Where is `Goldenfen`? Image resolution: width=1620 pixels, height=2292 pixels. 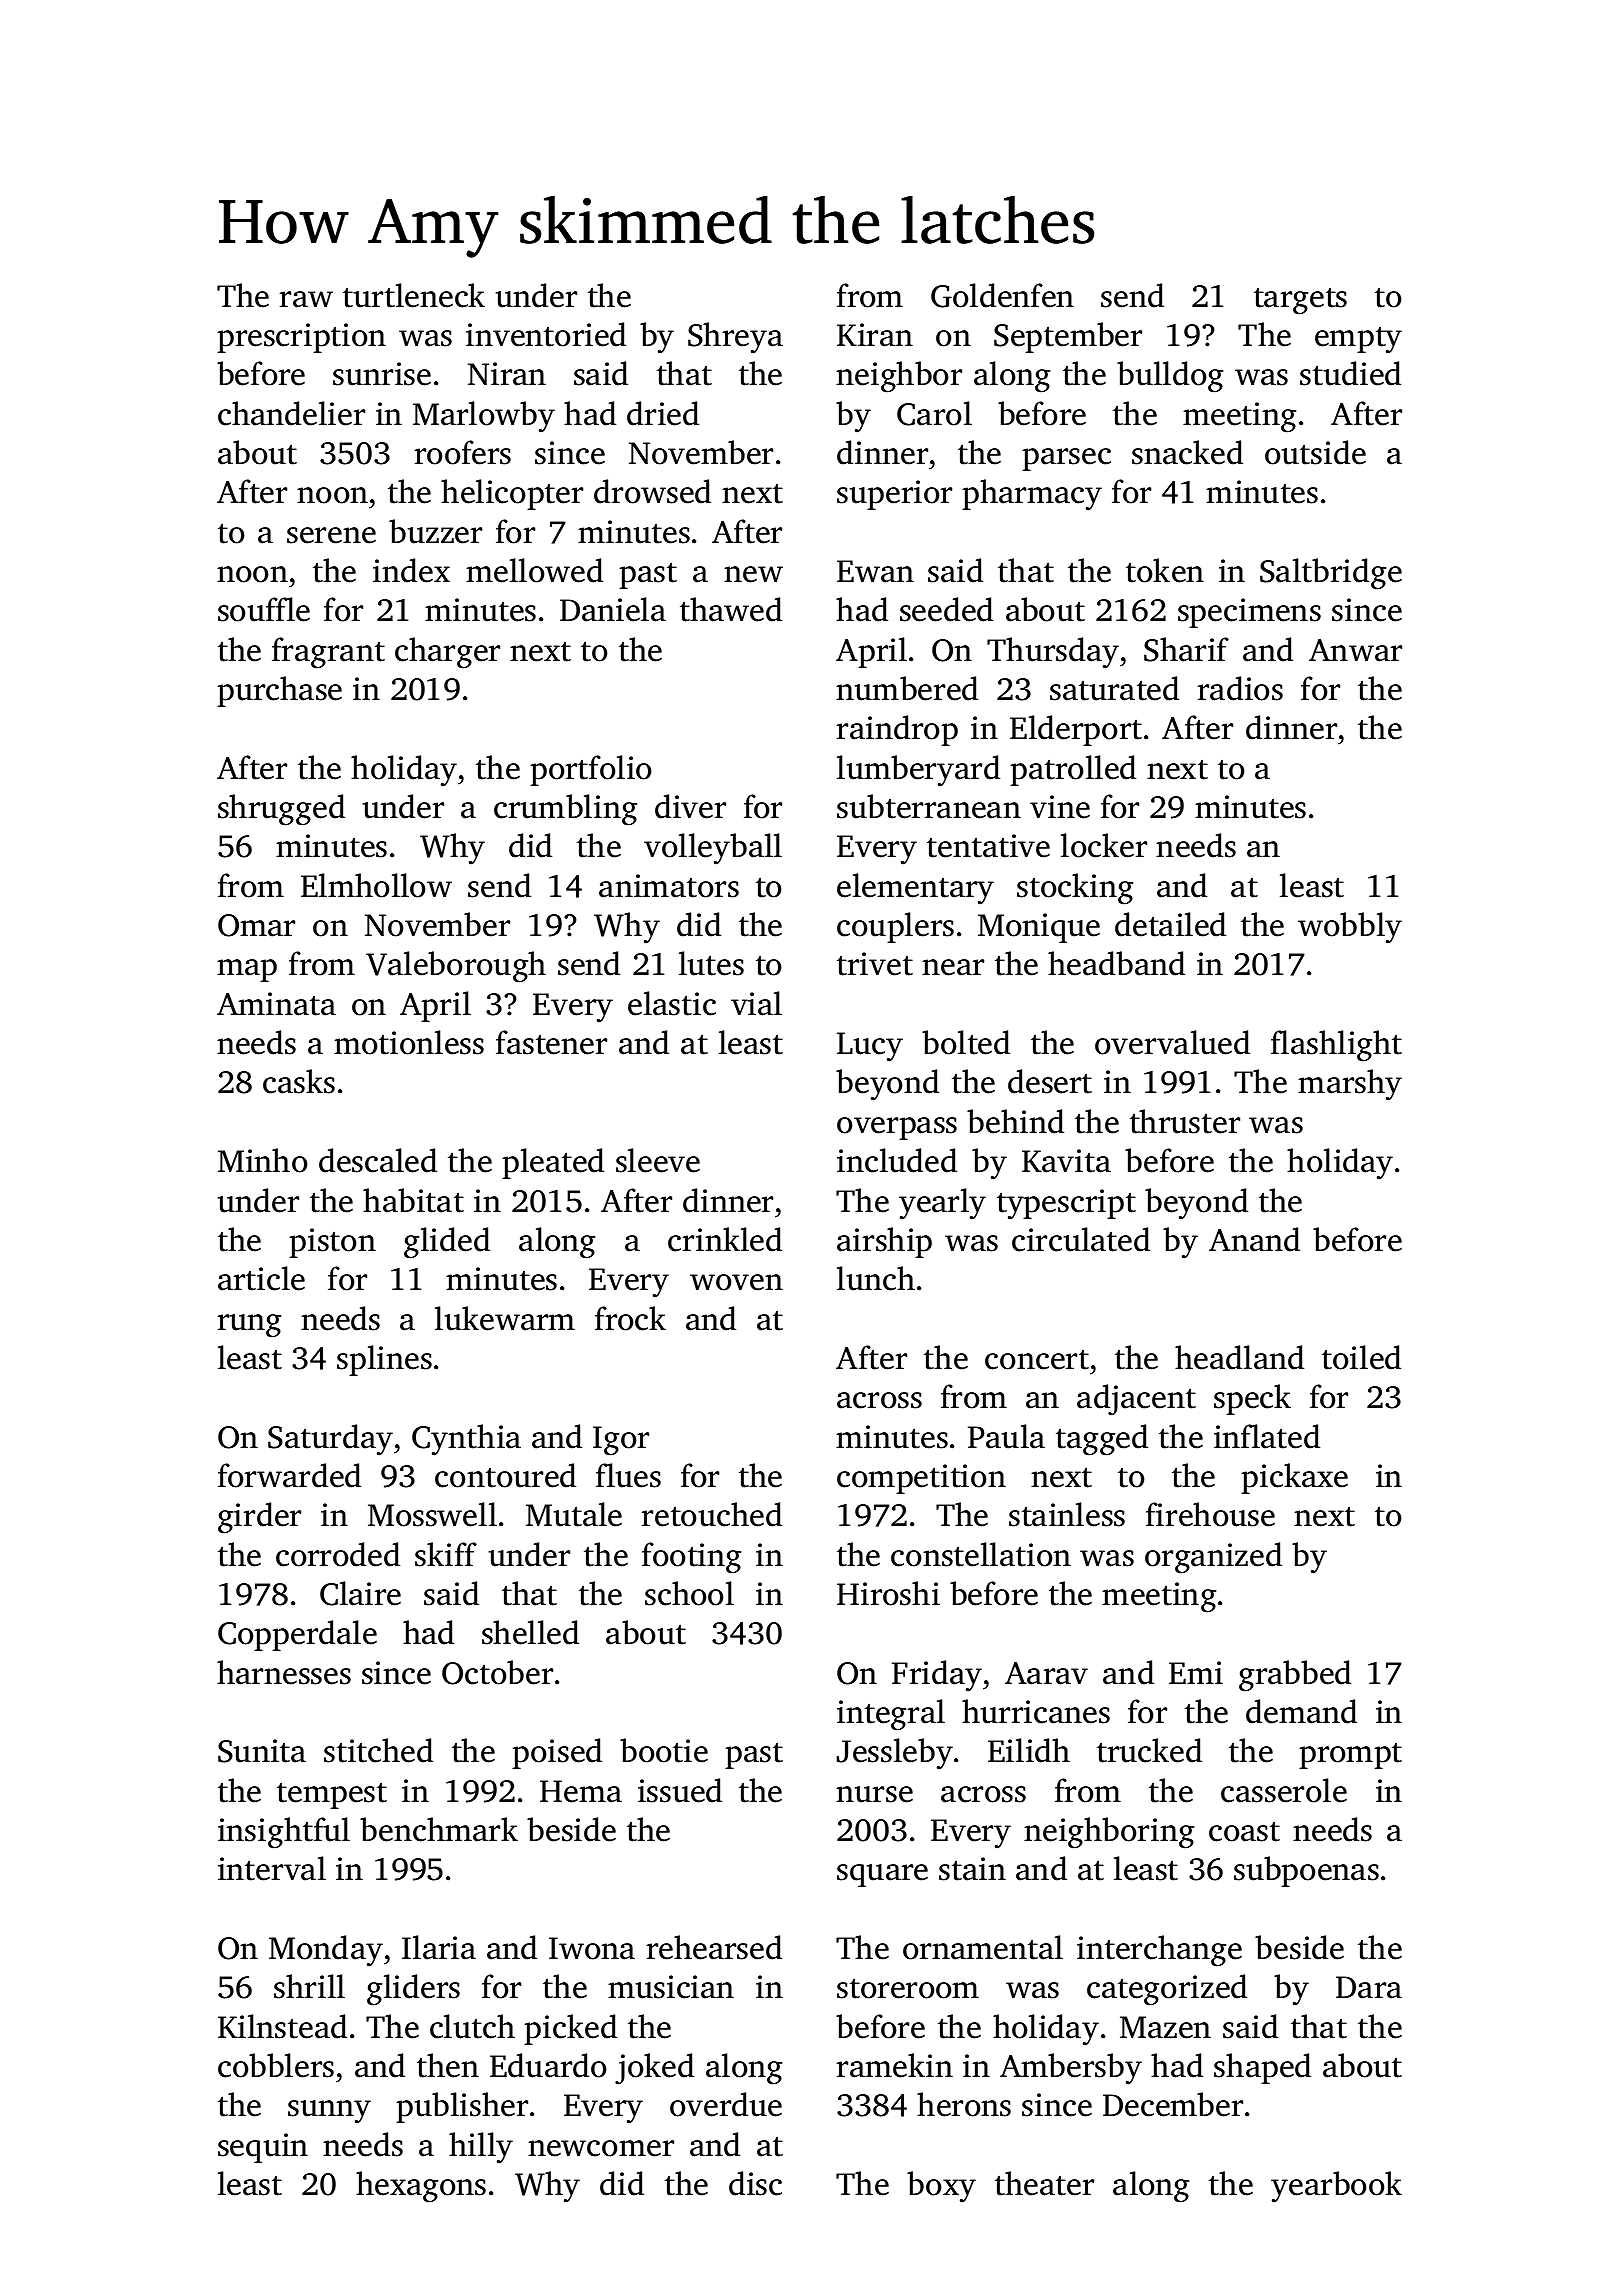 Goldenfen is located at coordinates (1002, 295).
